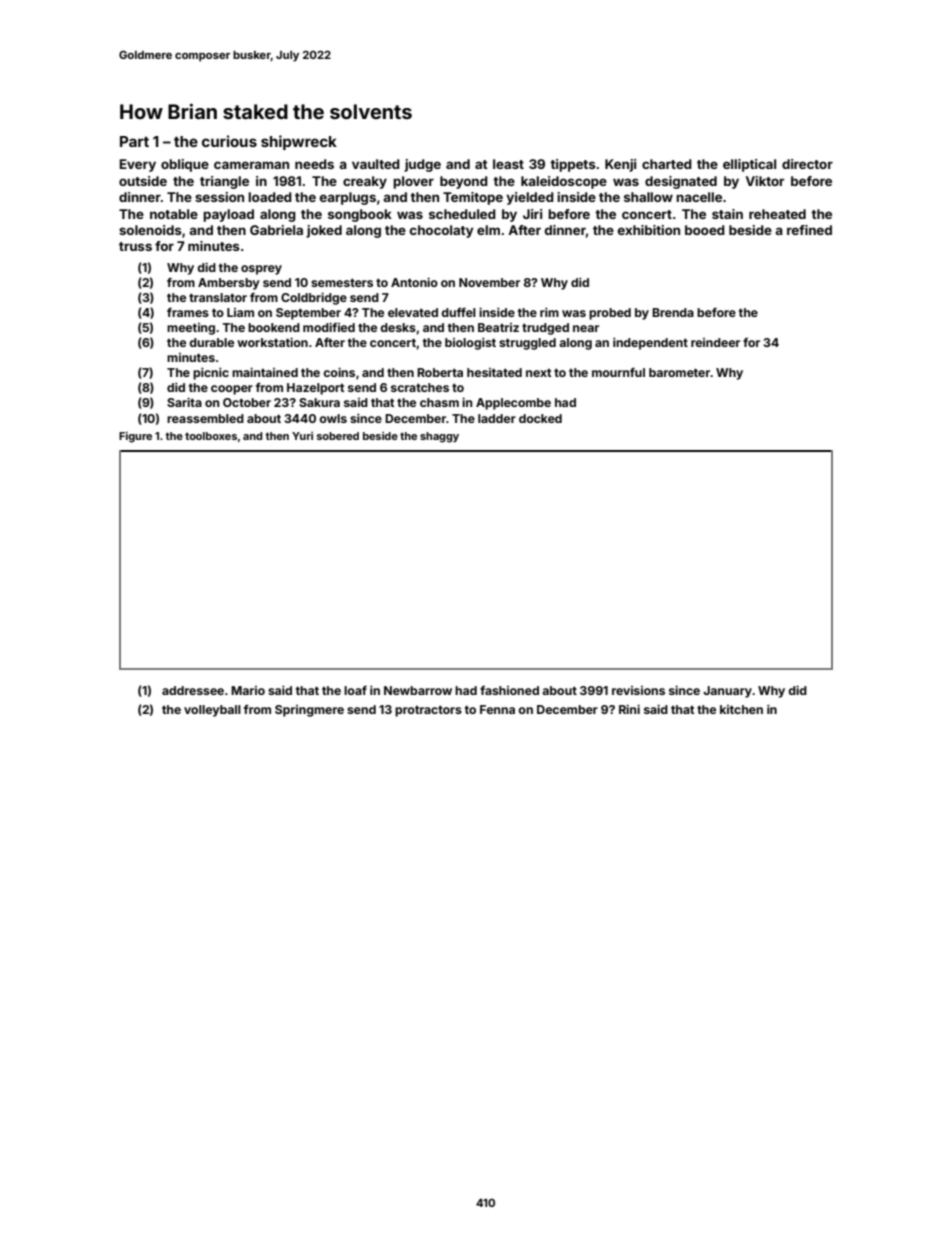 This screenshot has height=1233, width=952. Describe the element at coordinates (135, 437) in the screenshot. I see `Figure` at that location.
